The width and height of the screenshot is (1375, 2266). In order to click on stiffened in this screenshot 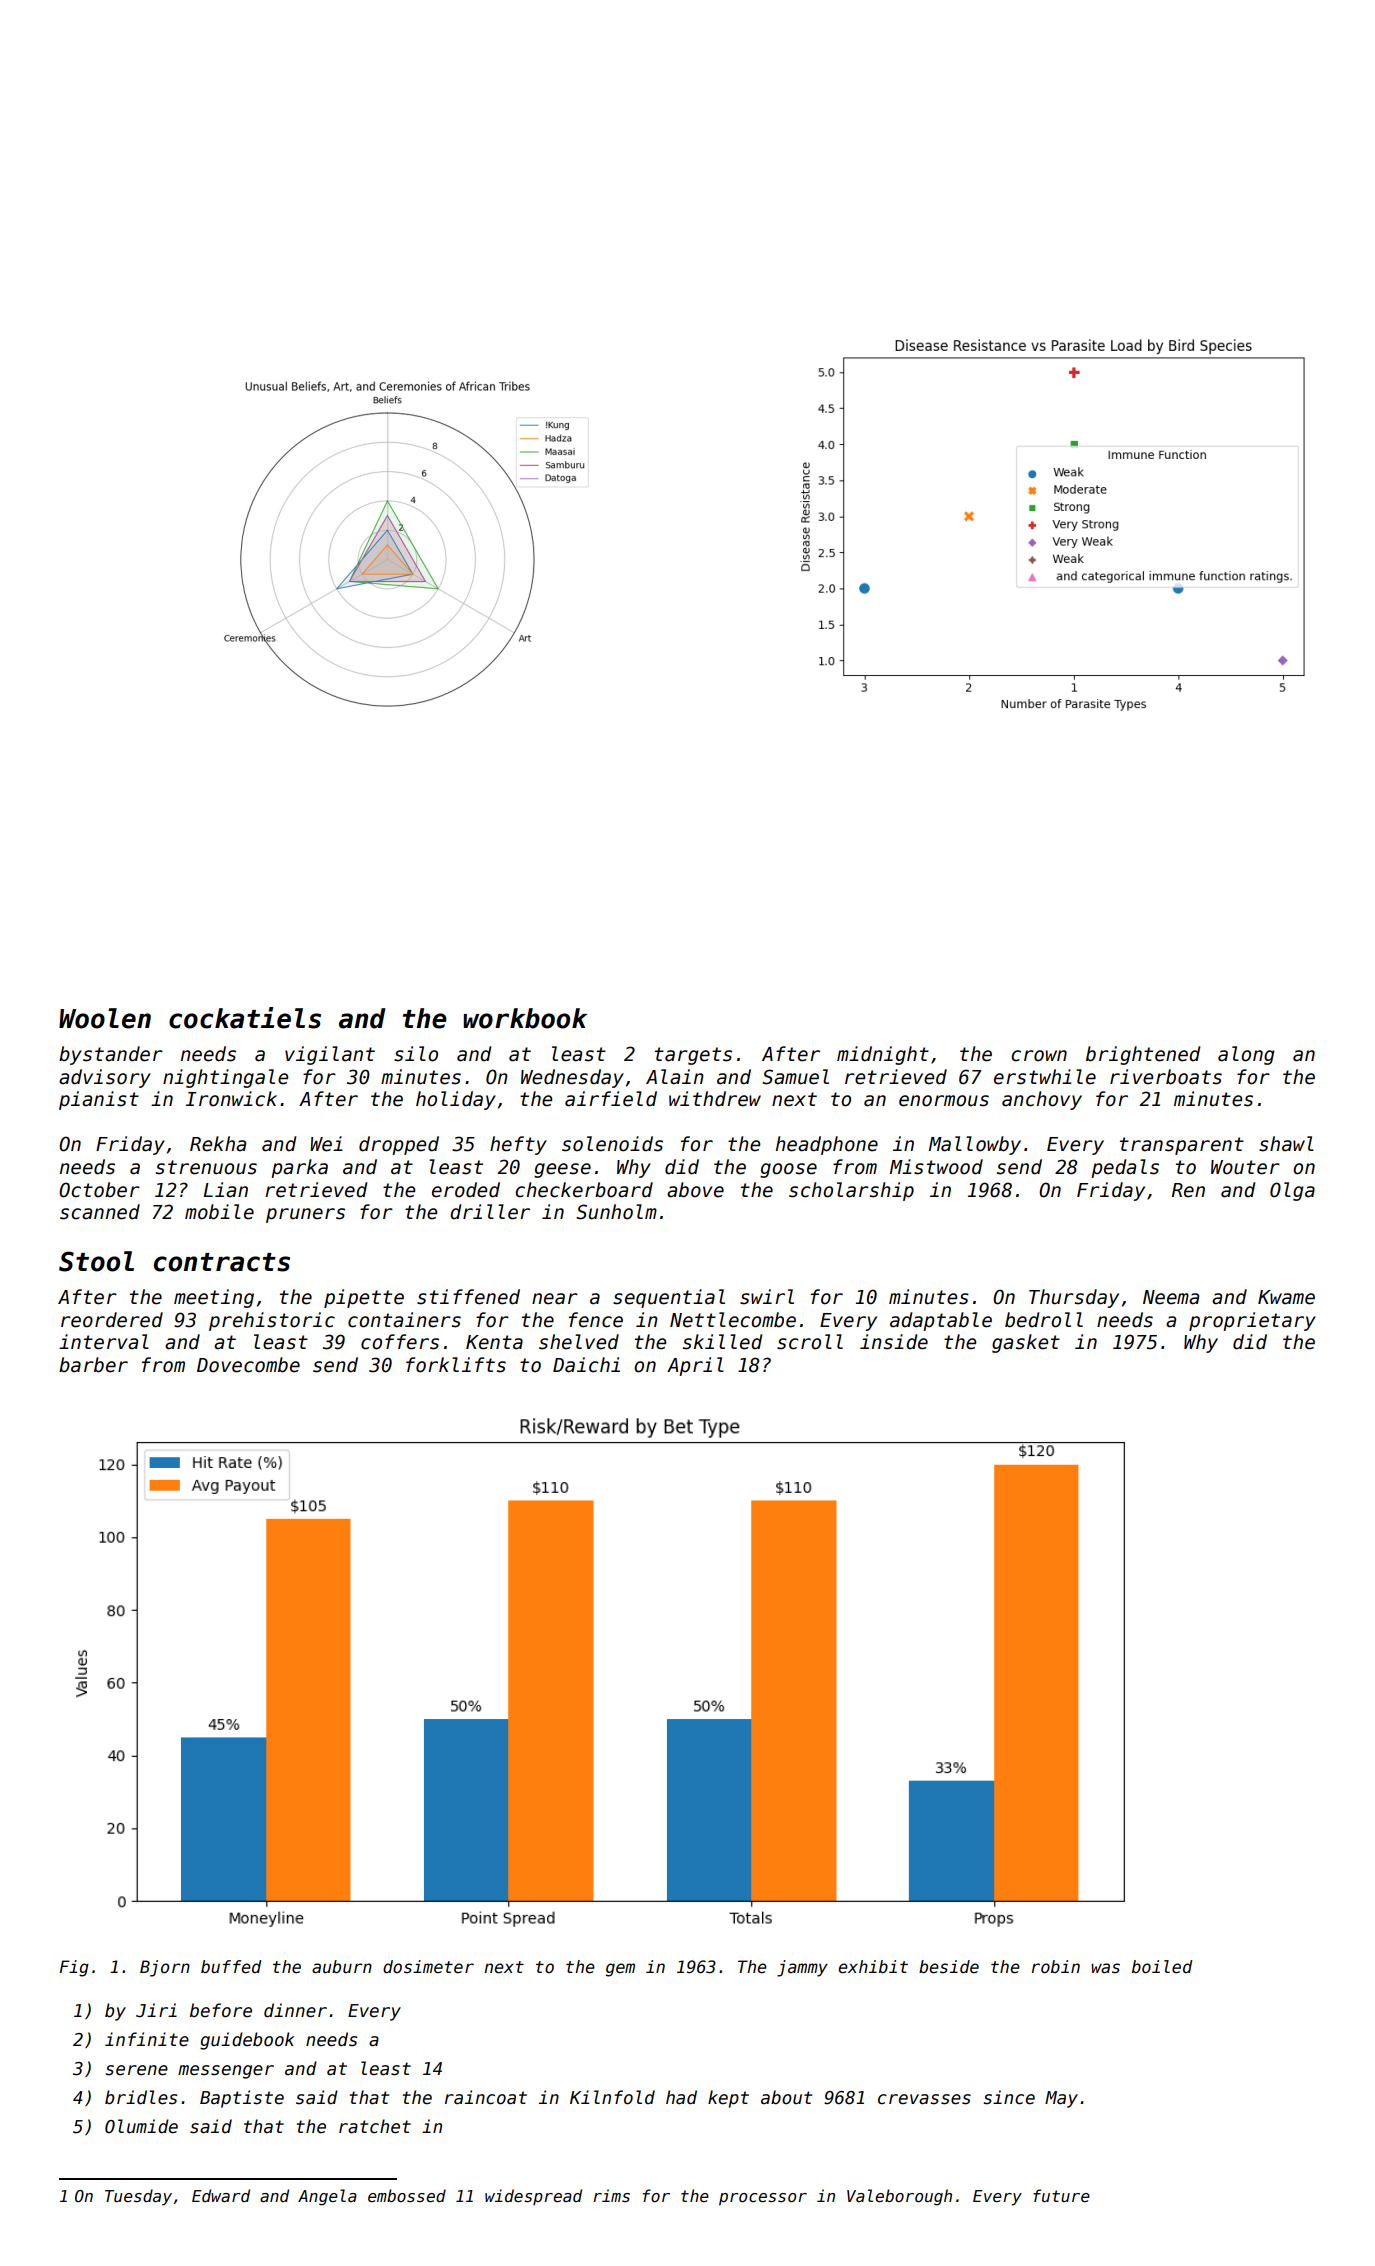, I will do `click(468, 1297)`.
